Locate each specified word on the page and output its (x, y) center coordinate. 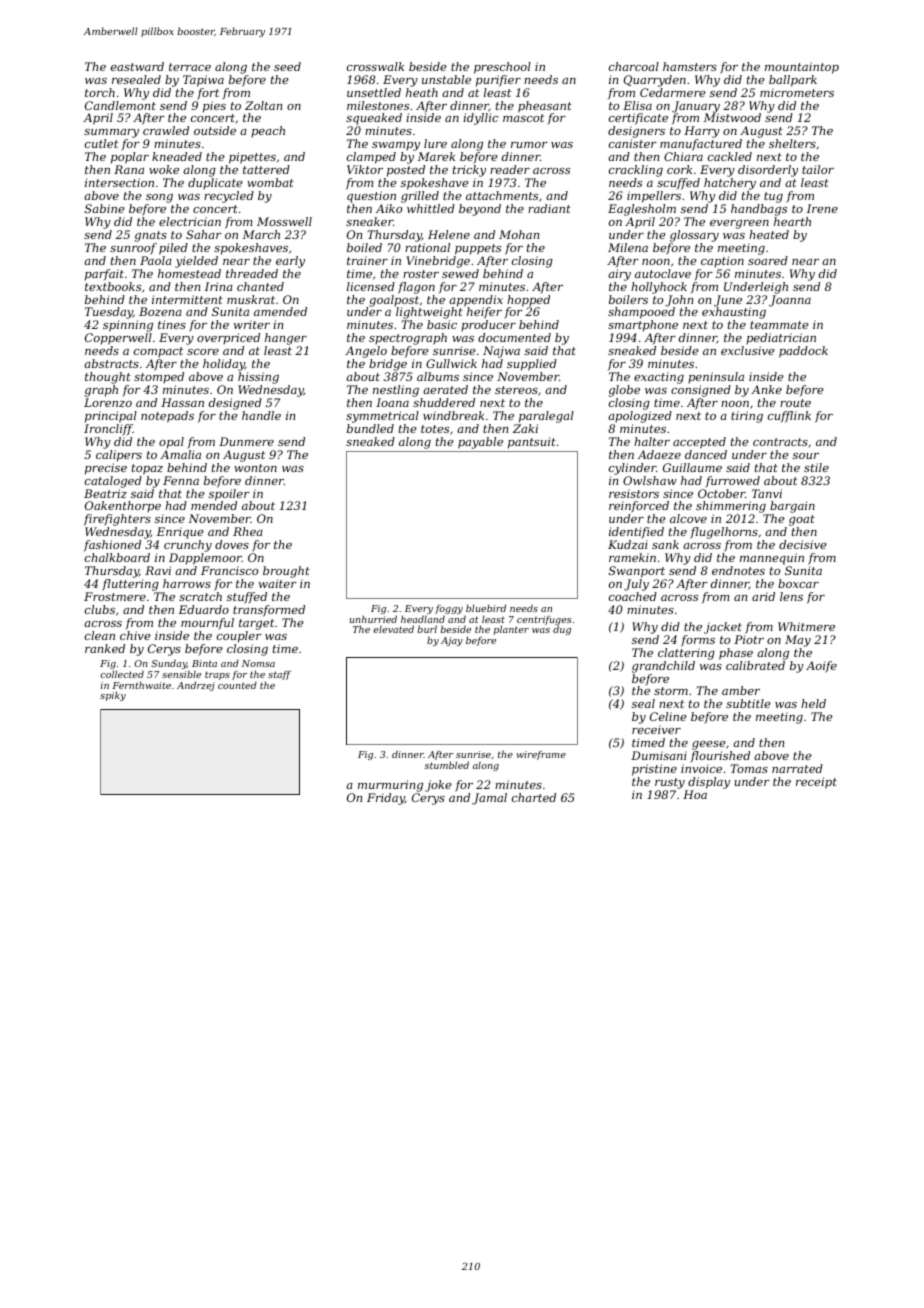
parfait (104, 275)
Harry (702, 132)
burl (427, 629)
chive (135, 635)
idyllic (480, 119)
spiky (113, 696)
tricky (469, 171)
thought (108, 378)
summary (111, 133)
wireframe (541, 755)
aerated (445, 389)
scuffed (678, 184)
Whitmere (806, 626)
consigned (701, 391)
